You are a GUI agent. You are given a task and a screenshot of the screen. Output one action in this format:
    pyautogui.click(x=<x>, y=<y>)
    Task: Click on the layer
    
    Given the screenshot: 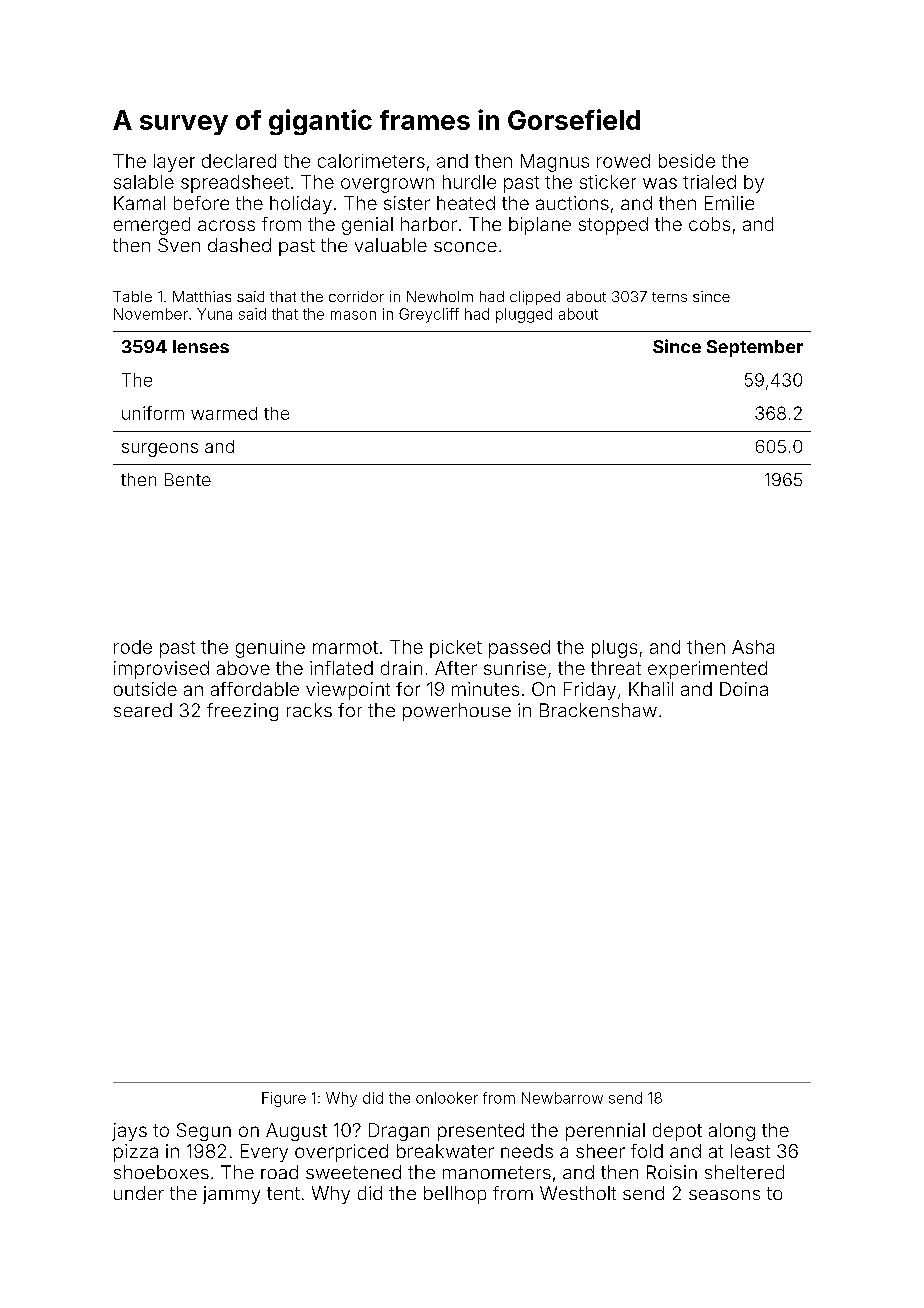 What is the action you would take?
    pyautogui.click(x=174, y=163)
